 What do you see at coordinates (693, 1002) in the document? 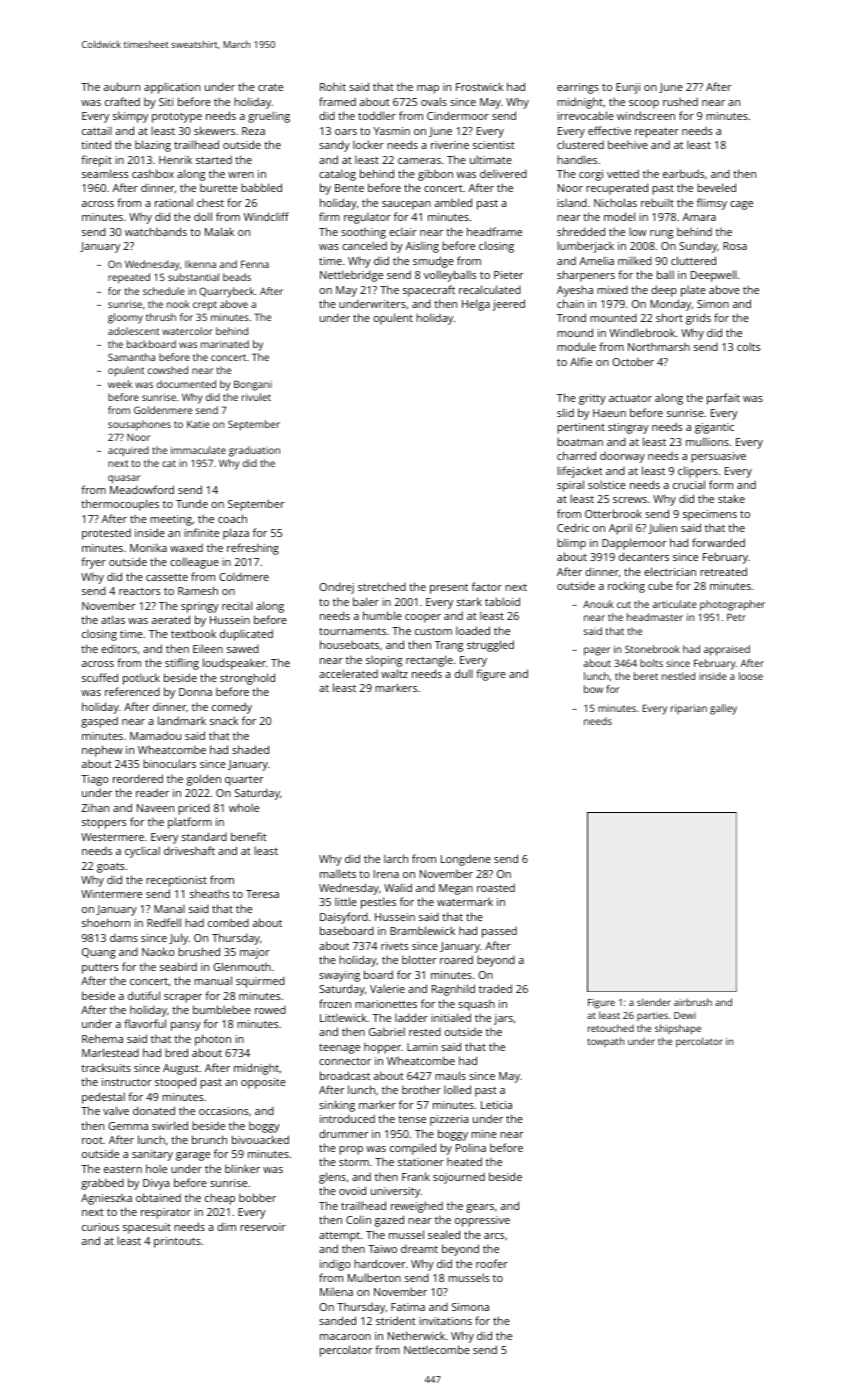
I see `airbrush` at bounding box center [693, 1002].
